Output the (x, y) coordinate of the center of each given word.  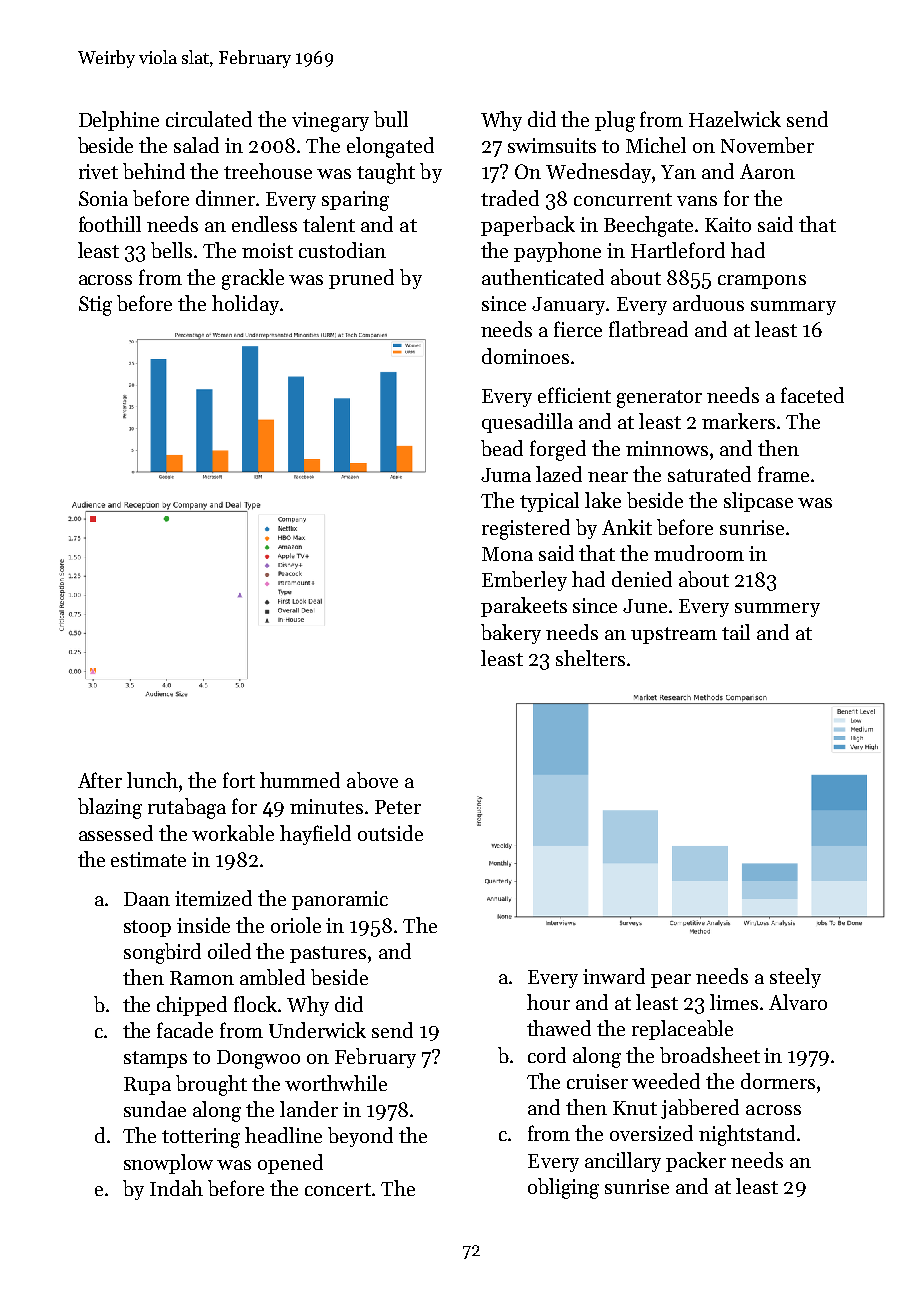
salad (196, 145)
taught (386, 173)
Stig (95, 306)
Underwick (317, 1030)
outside (390, 833)
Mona (507, 554)
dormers (778, 1081)
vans (697, 201)
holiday (245, 305)
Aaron (767, 171)
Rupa (147, 1086)
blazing (110, 808)
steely (795, 978)
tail (736, 632)
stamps (155, 1059)
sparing (355, 201)
